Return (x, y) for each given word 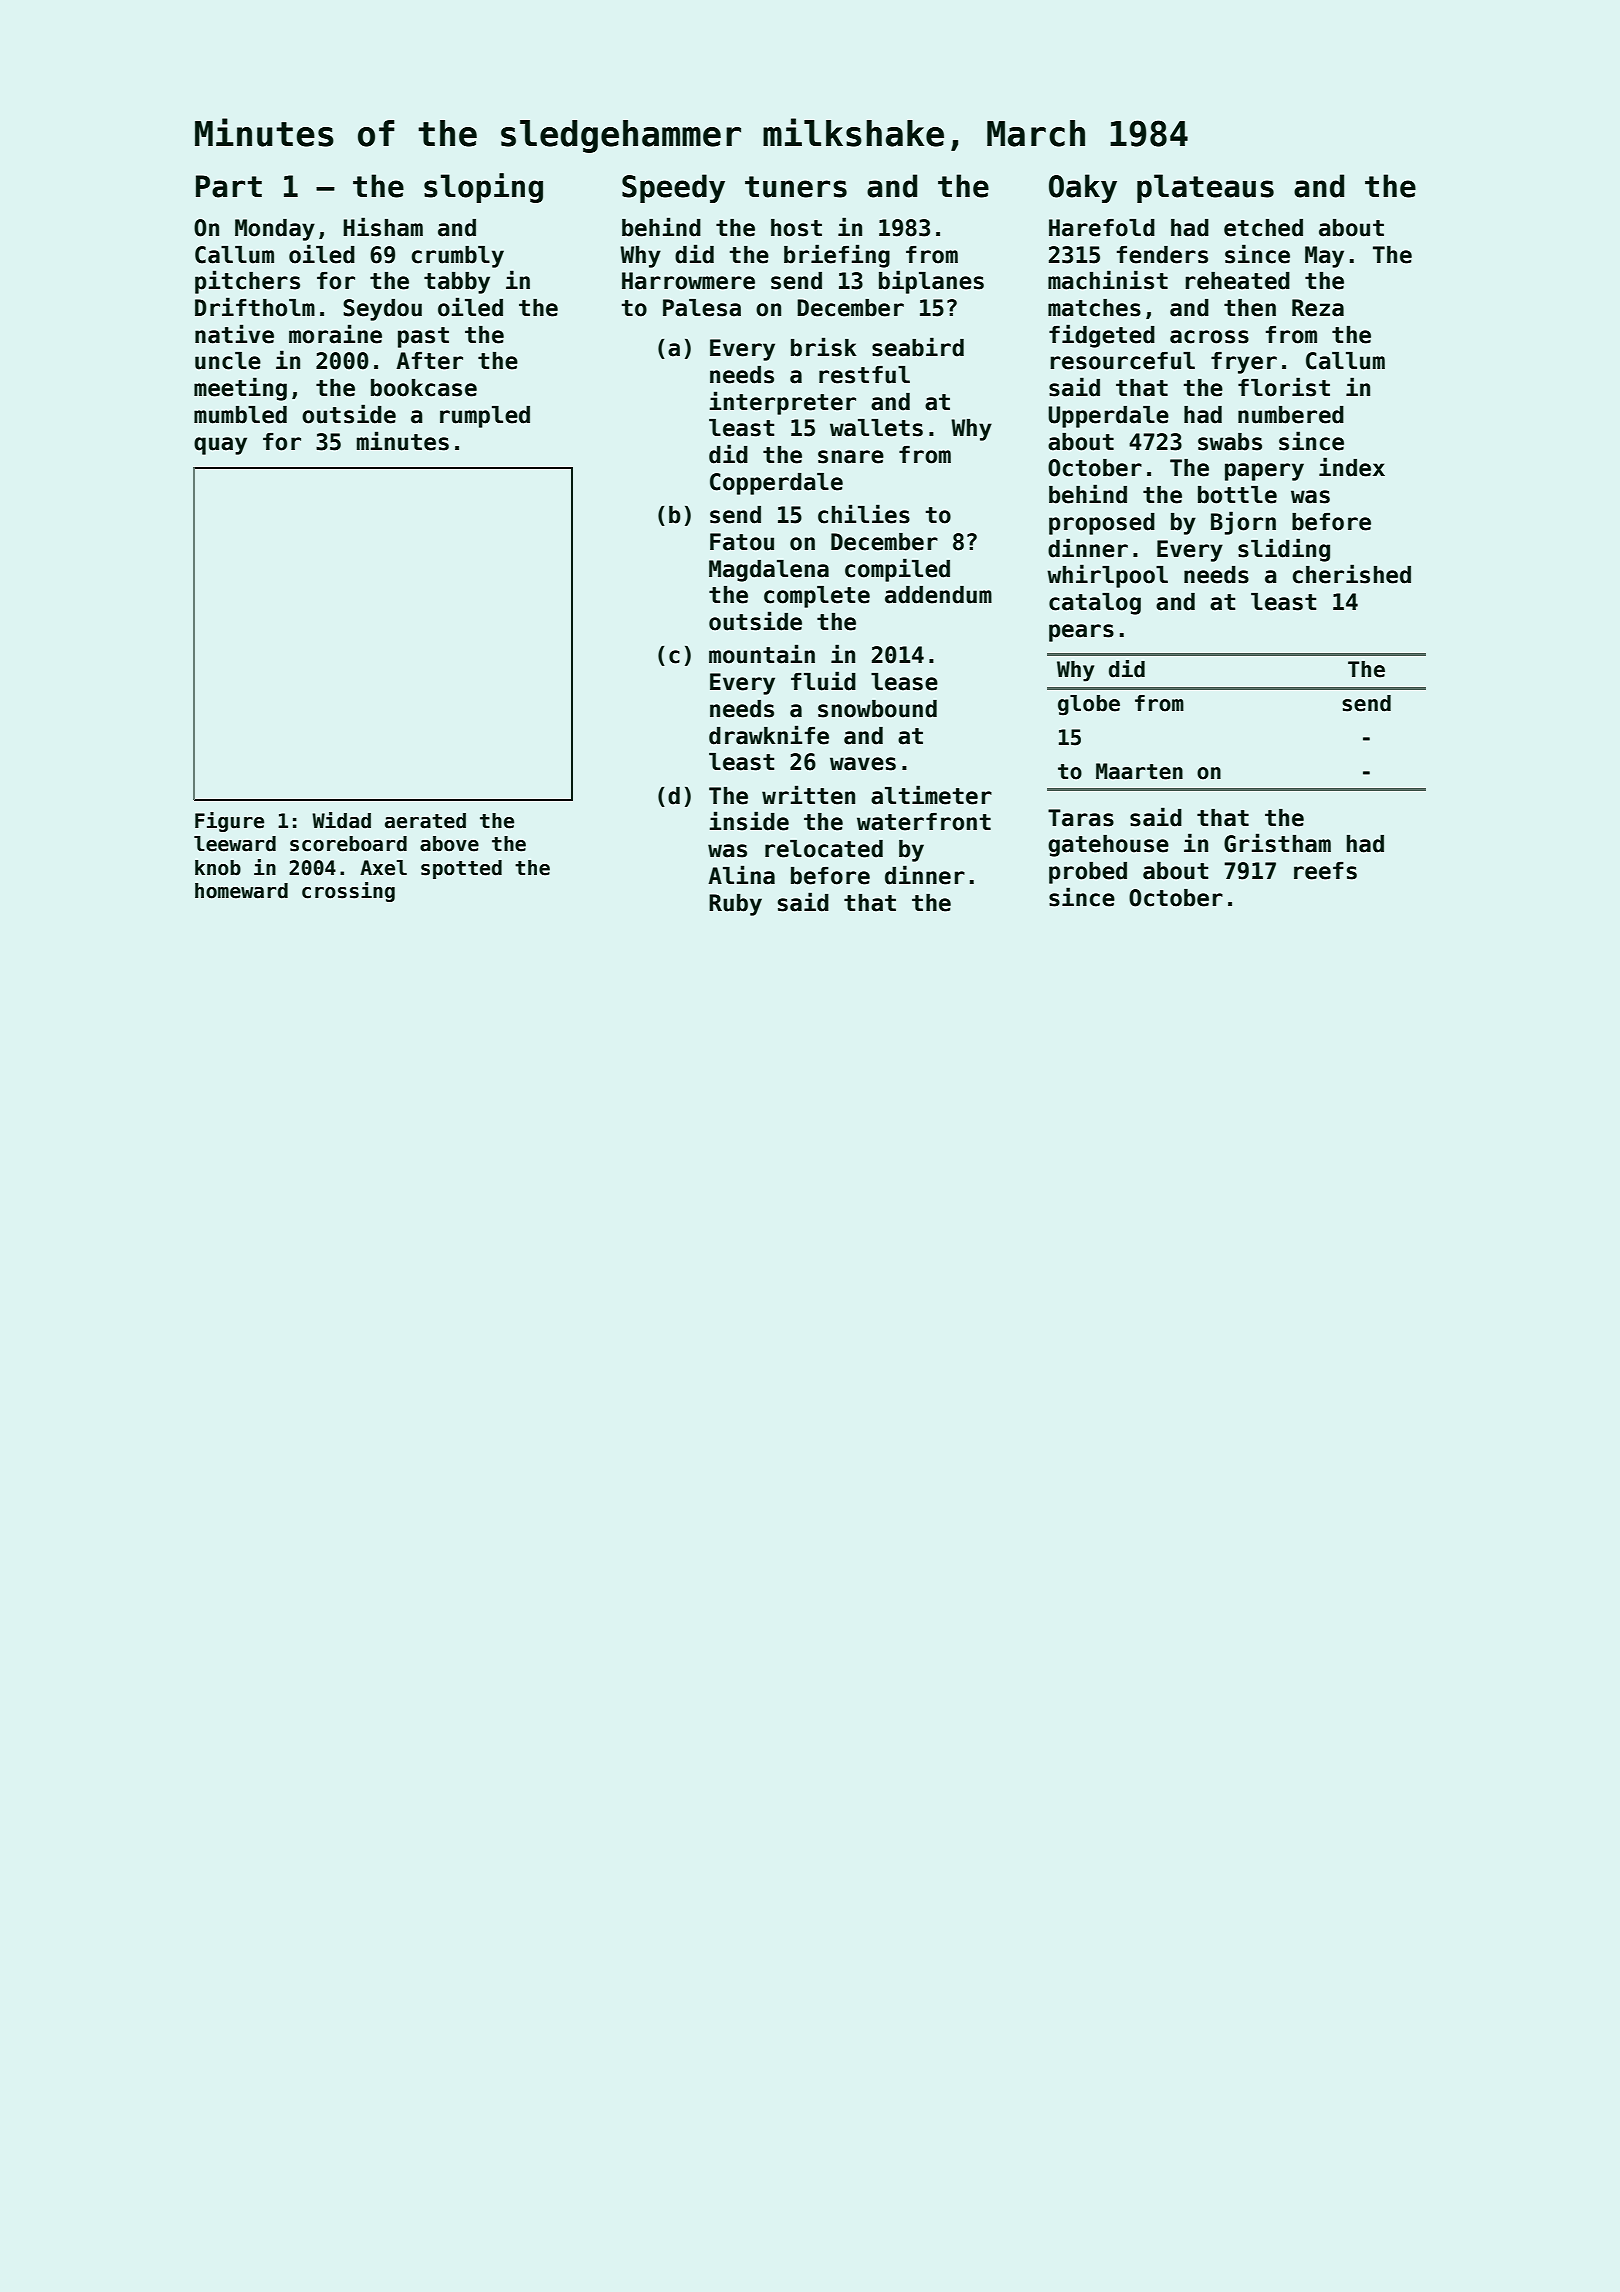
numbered (1291, 415)
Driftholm (255, 307)
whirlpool (1107, 576)
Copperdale (776, 484)
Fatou (742, 542)
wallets (876, 428)
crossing (348, 892)
